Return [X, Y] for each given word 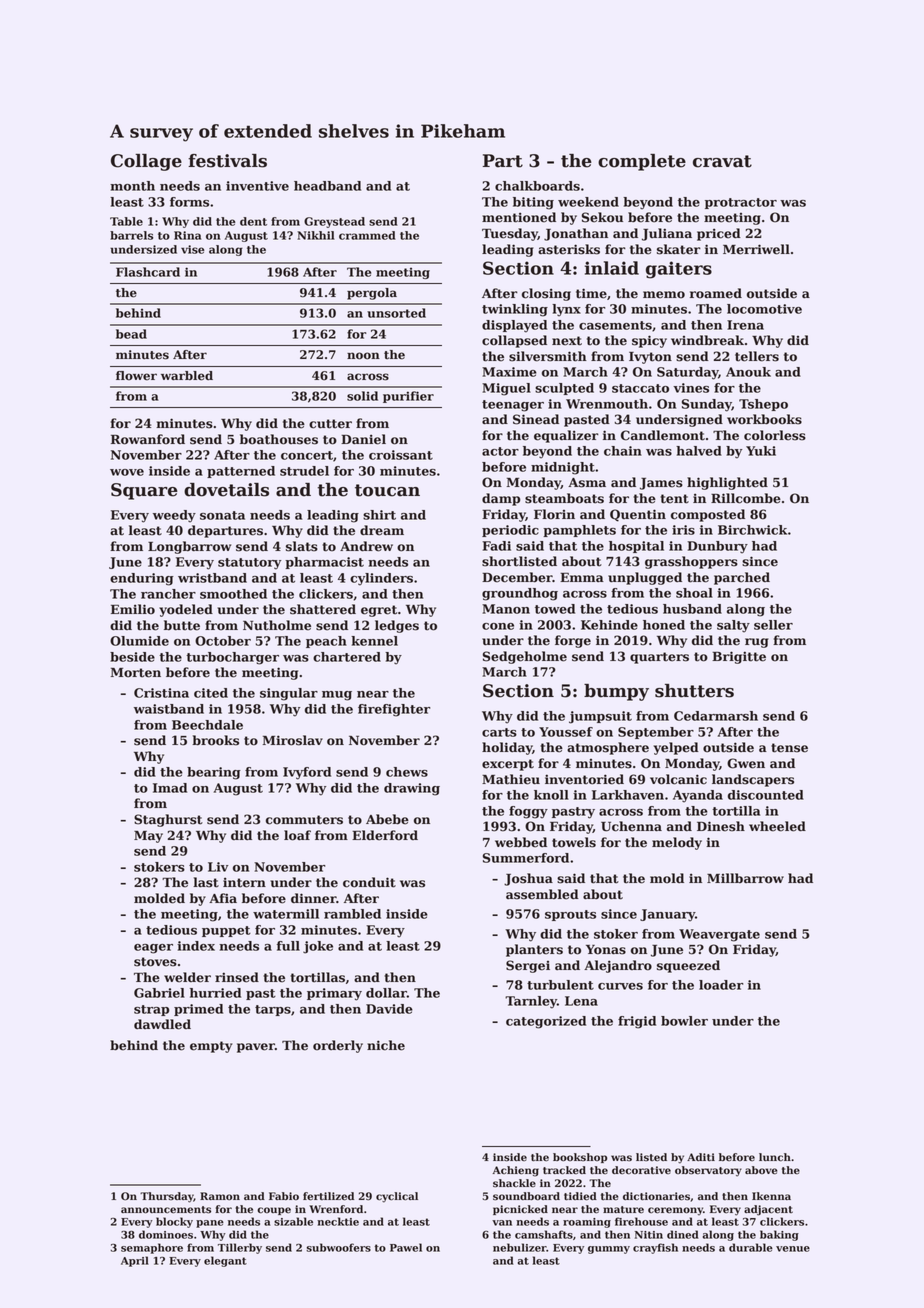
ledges [397, 626]
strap [151, 1010]
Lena [581, 1001]
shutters [694, 691]
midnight [563, 468]
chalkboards [537, 186]
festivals [227, 161]
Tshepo [763, 405]
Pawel [406, 1247]
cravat [722, 161]
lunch [775, 1157]
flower [136, 376]
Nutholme [277, 625]
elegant [225, 1261]
